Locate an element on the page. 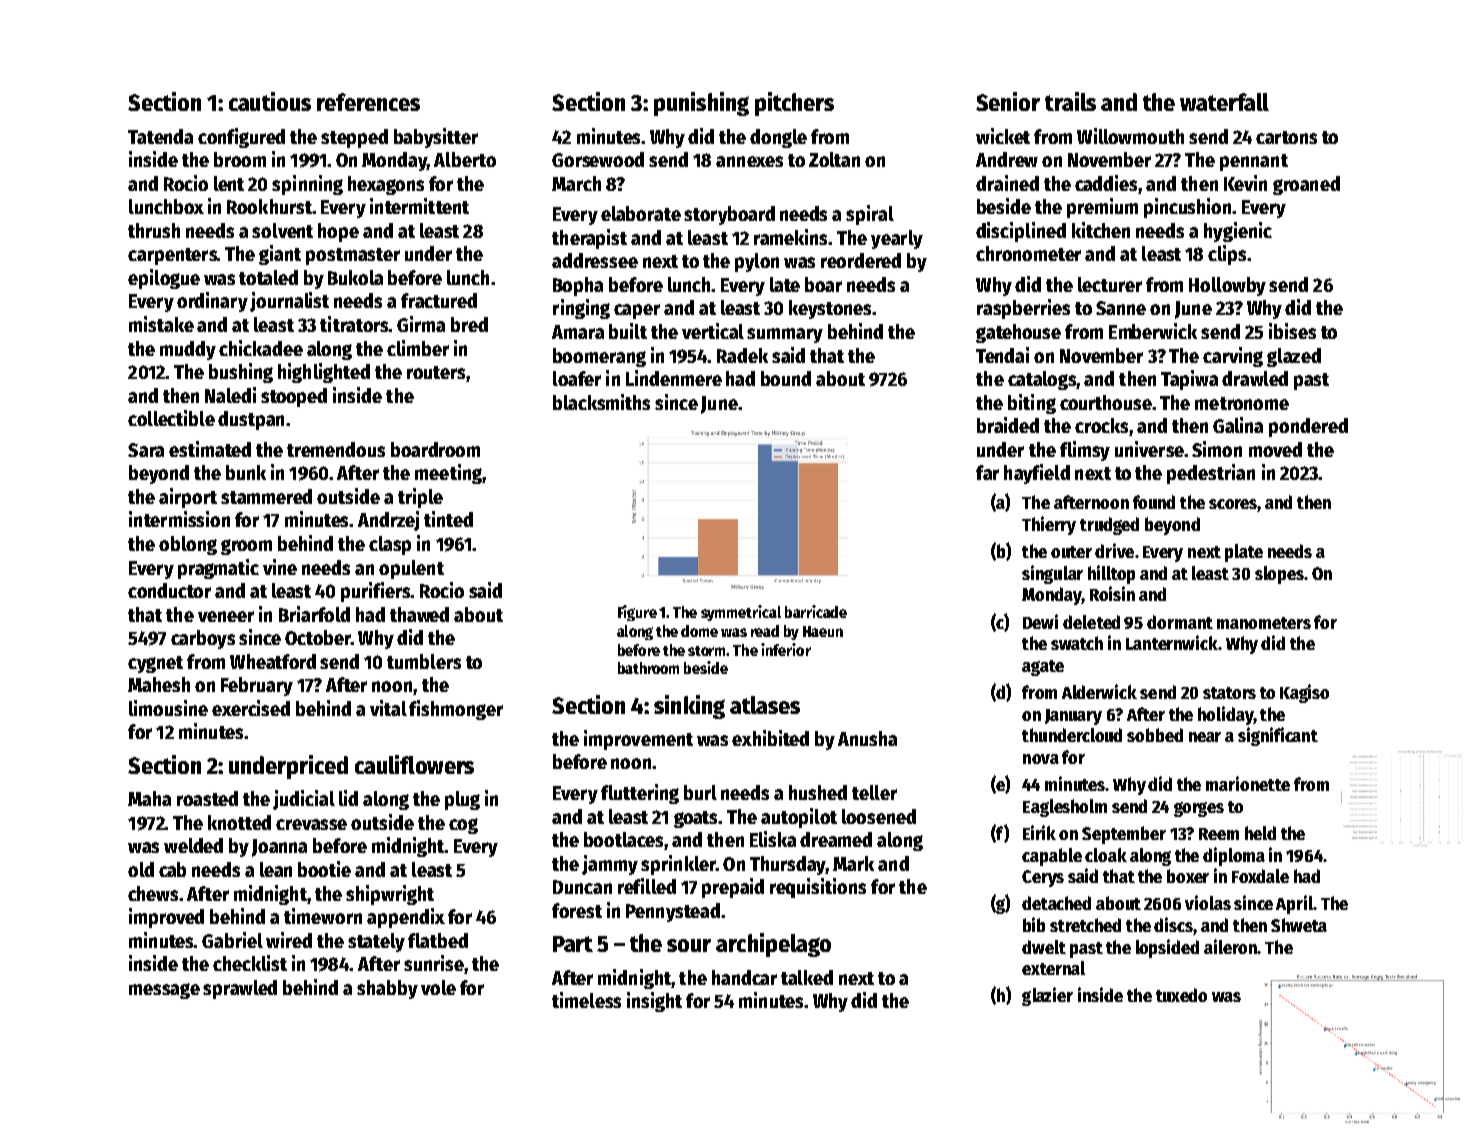  jammy is located at coordinates (610, 865).
